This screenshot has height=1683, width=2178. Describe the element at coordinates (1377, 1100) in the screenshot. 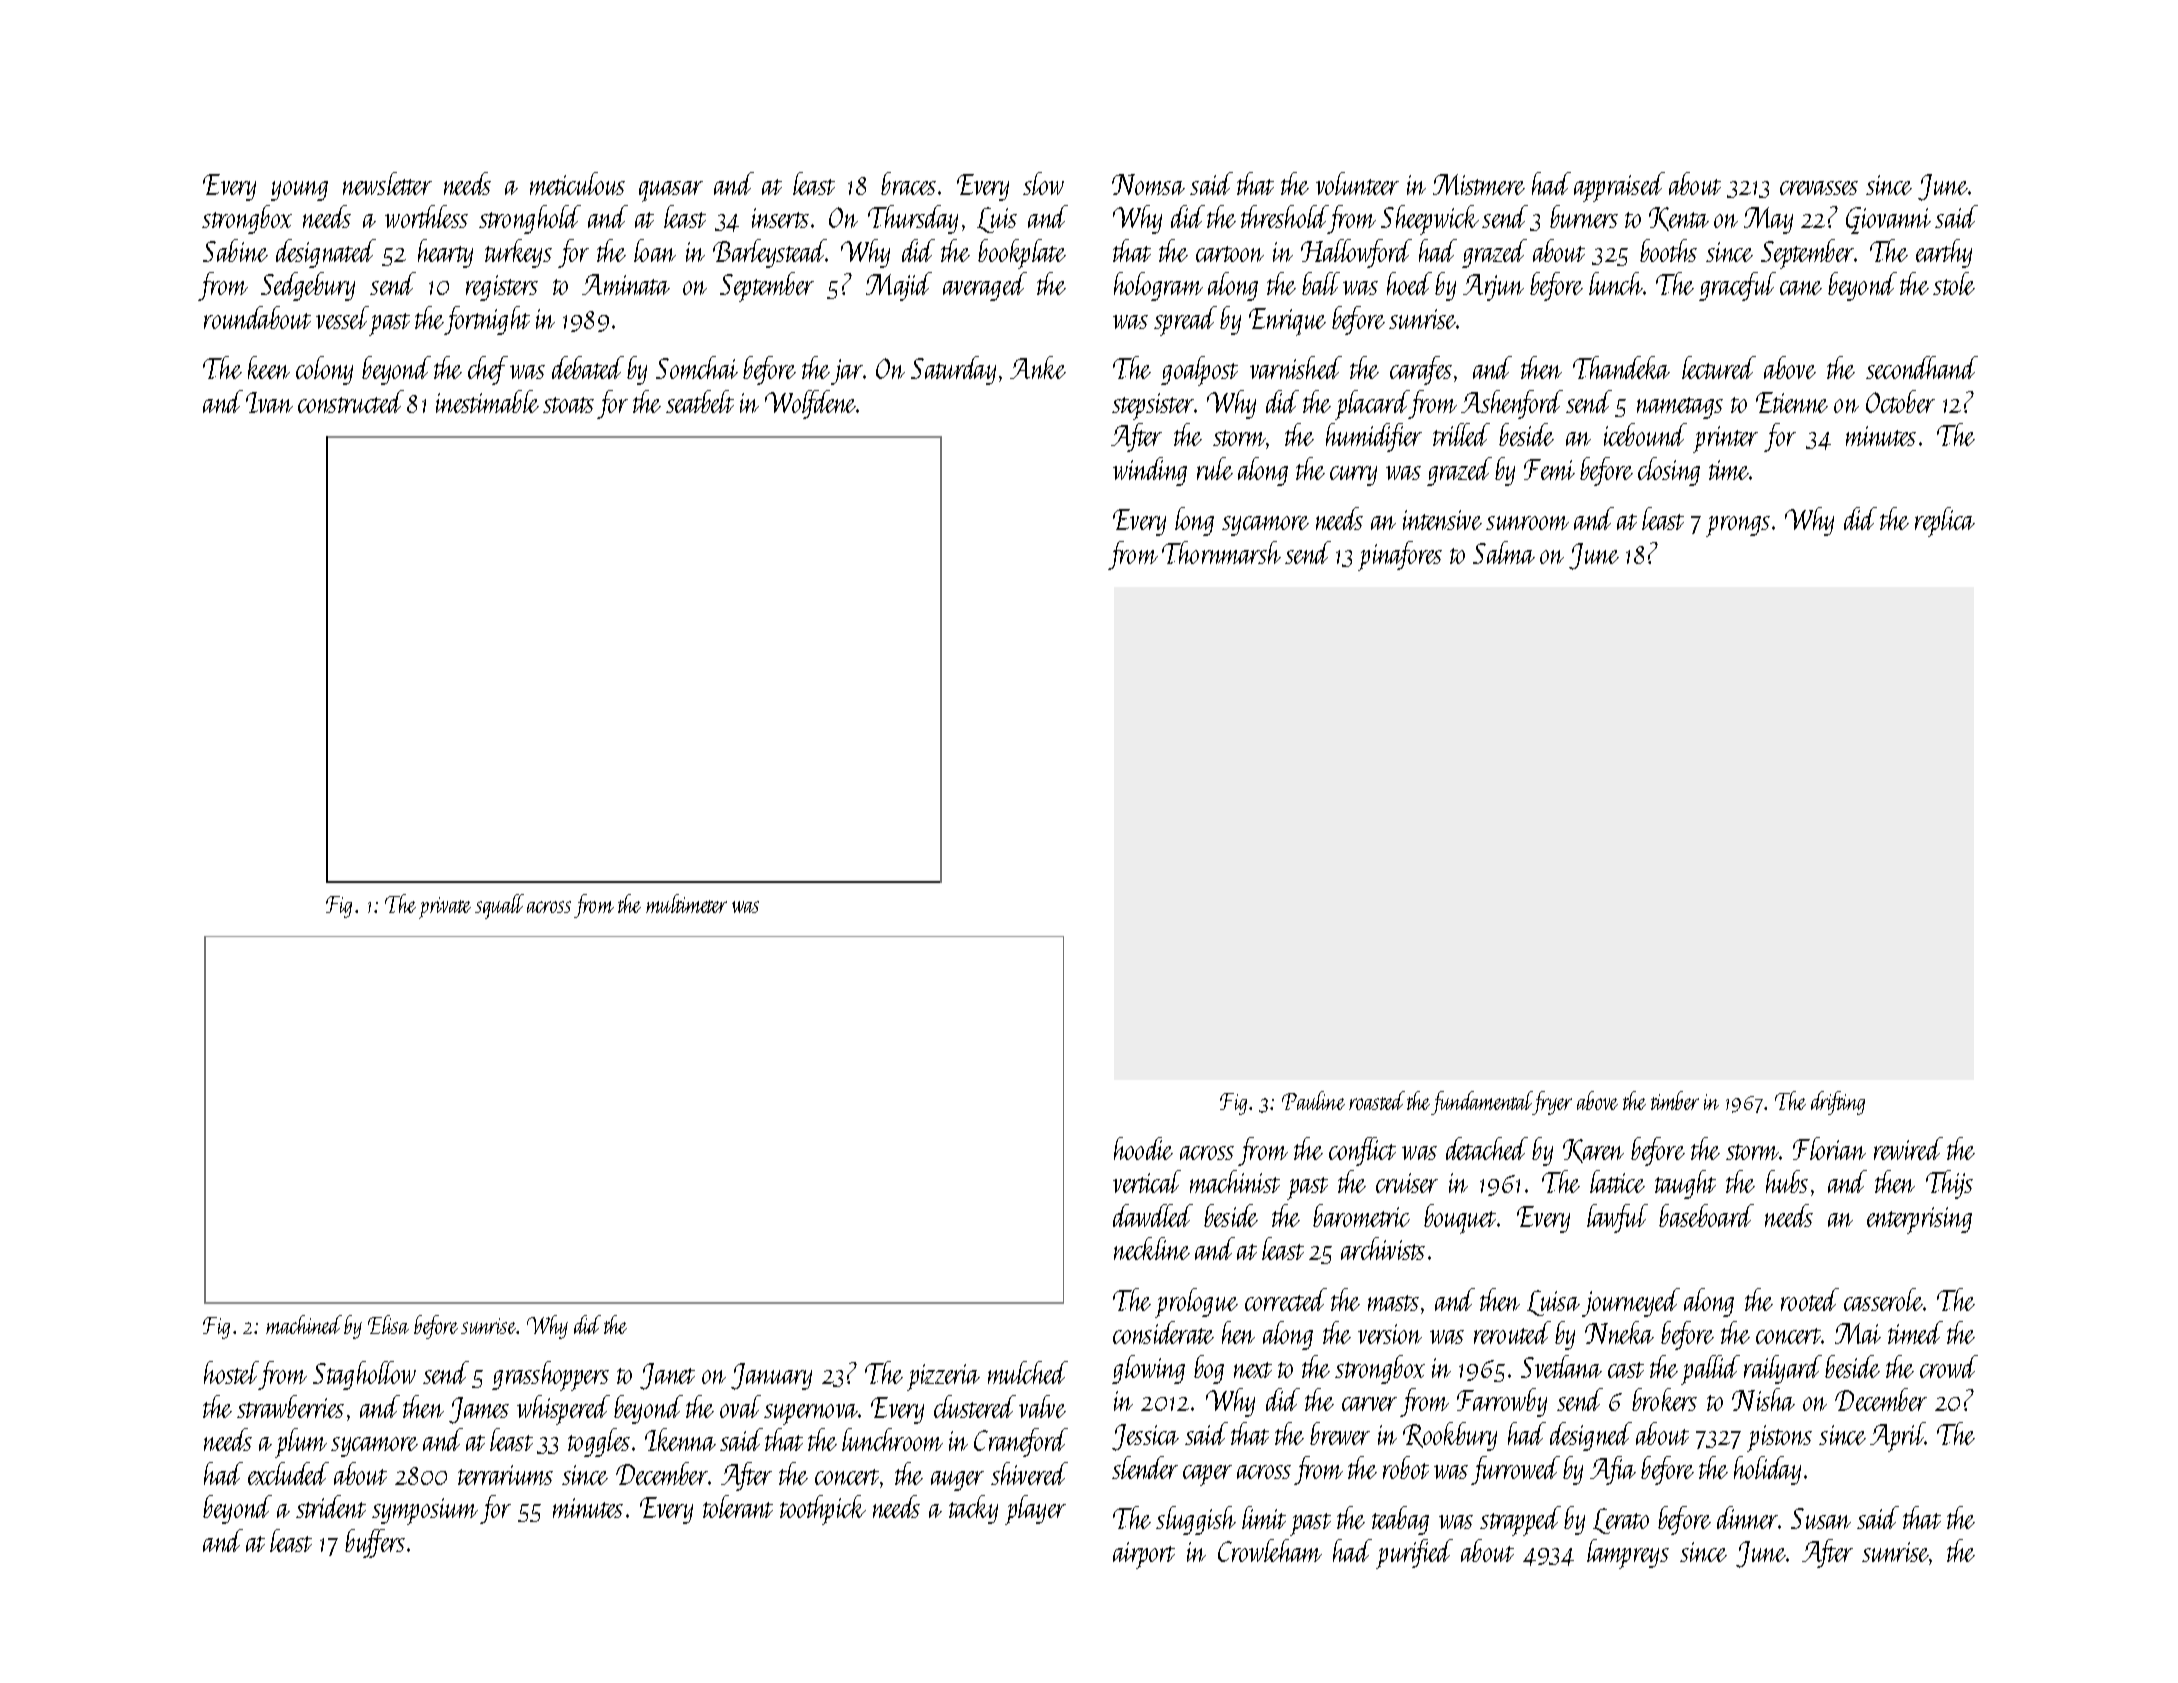

I see `roasted` at that location.
